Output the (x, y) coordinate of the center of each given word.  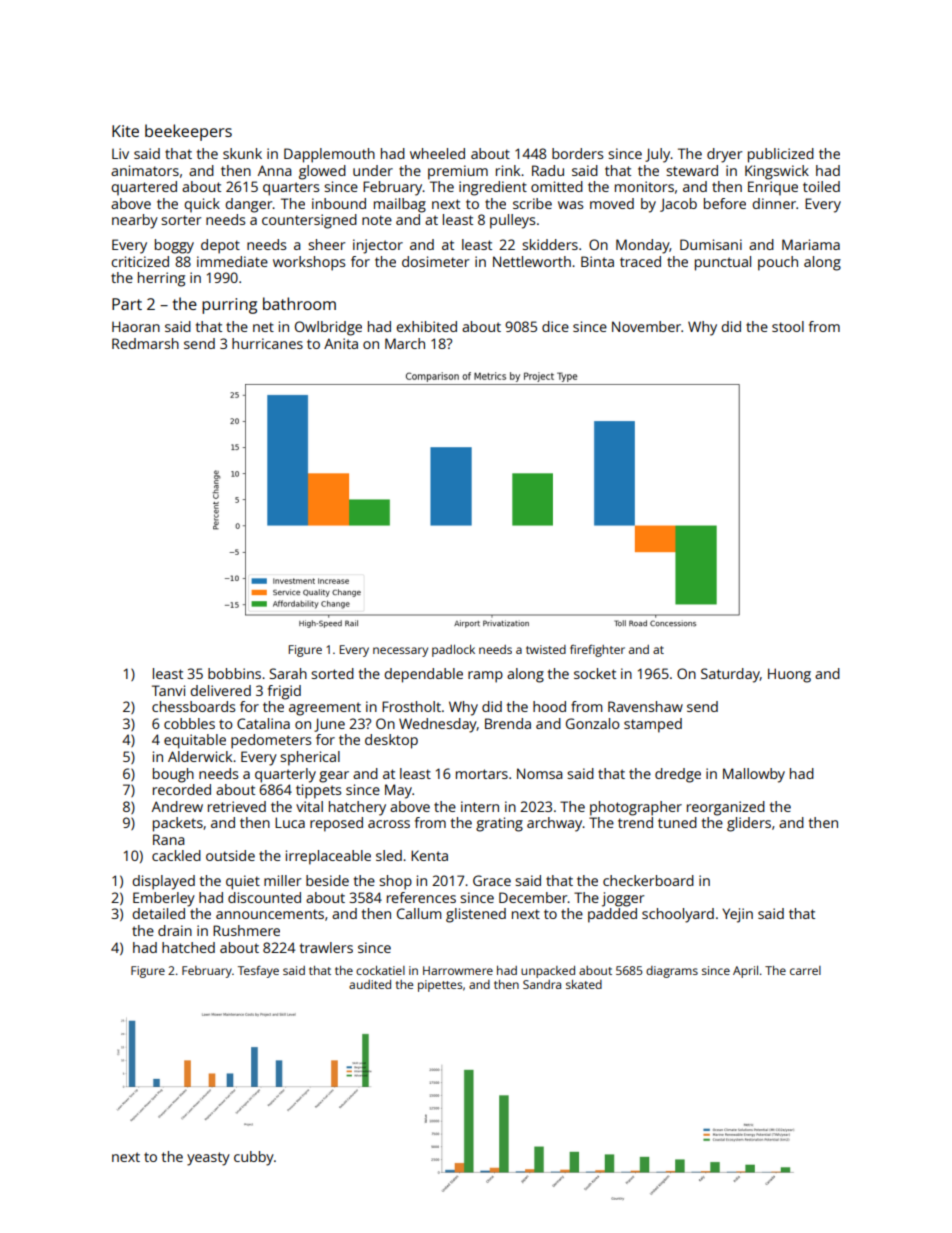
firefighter (597, 650)
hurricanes (267, 343)
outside (230, 855)
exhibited (426, 326)
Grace (492, 880)
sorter (181, 220)
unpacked (548, 972)
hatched (188, 947)
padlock (453, 651)
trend (635, 822)
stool (788, 326)
